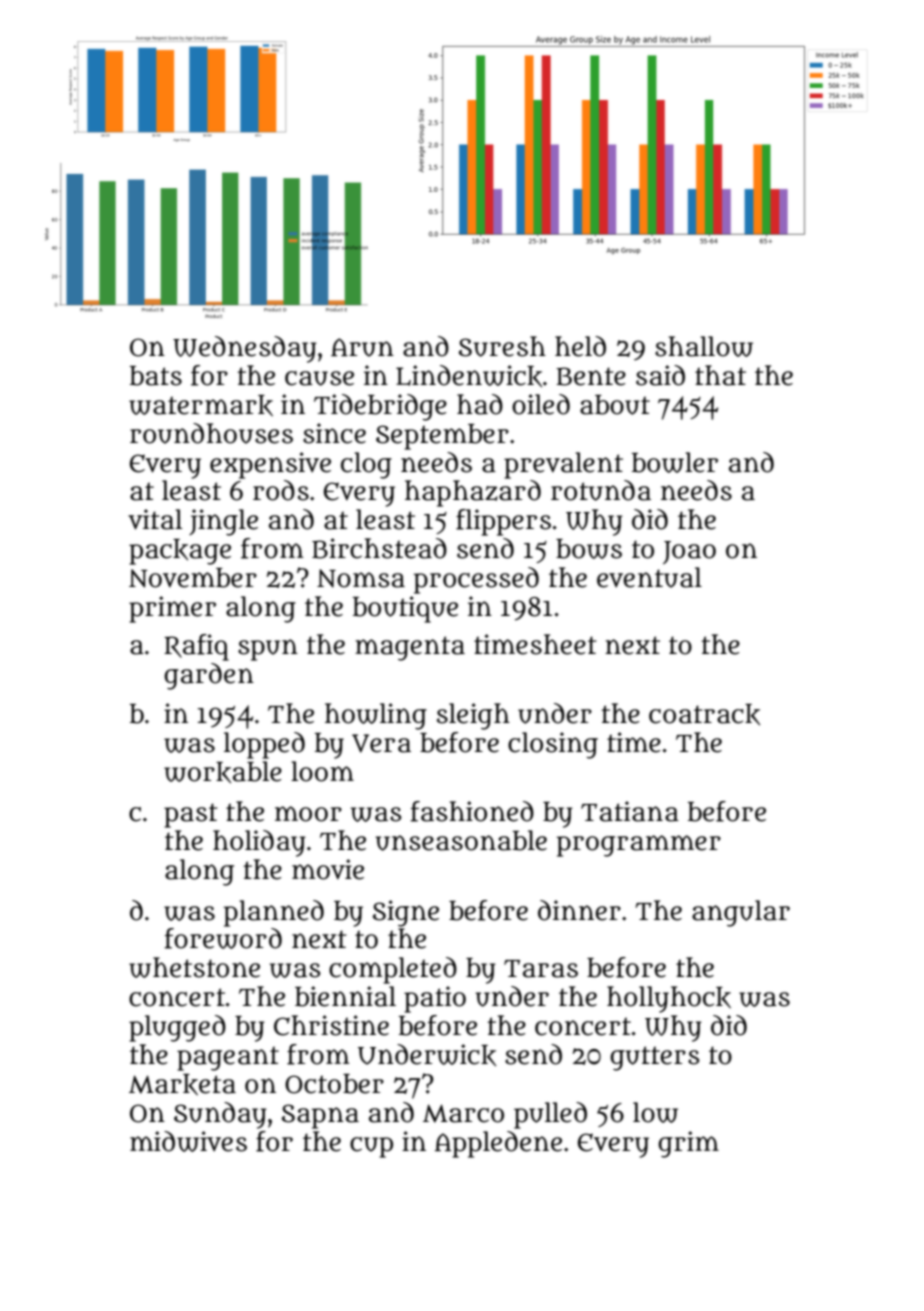 This page has height=1311, width=924. What do you see at coordinates (172, 609) in the page?
I see `primer` at bounding box center [172, 609].
